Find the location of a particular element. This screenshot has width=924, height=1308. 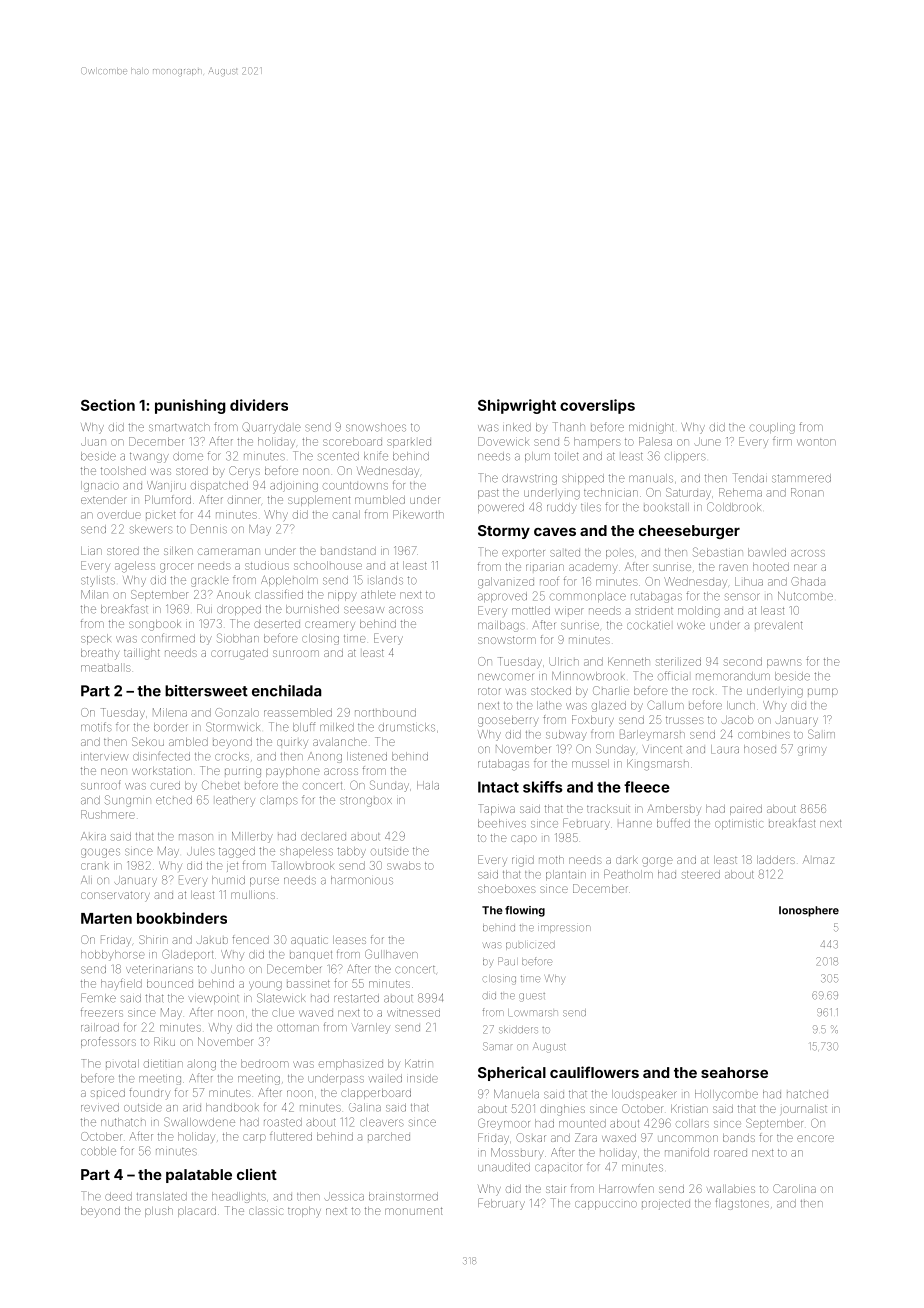

palatable is located at coordinates (199, 1176).
